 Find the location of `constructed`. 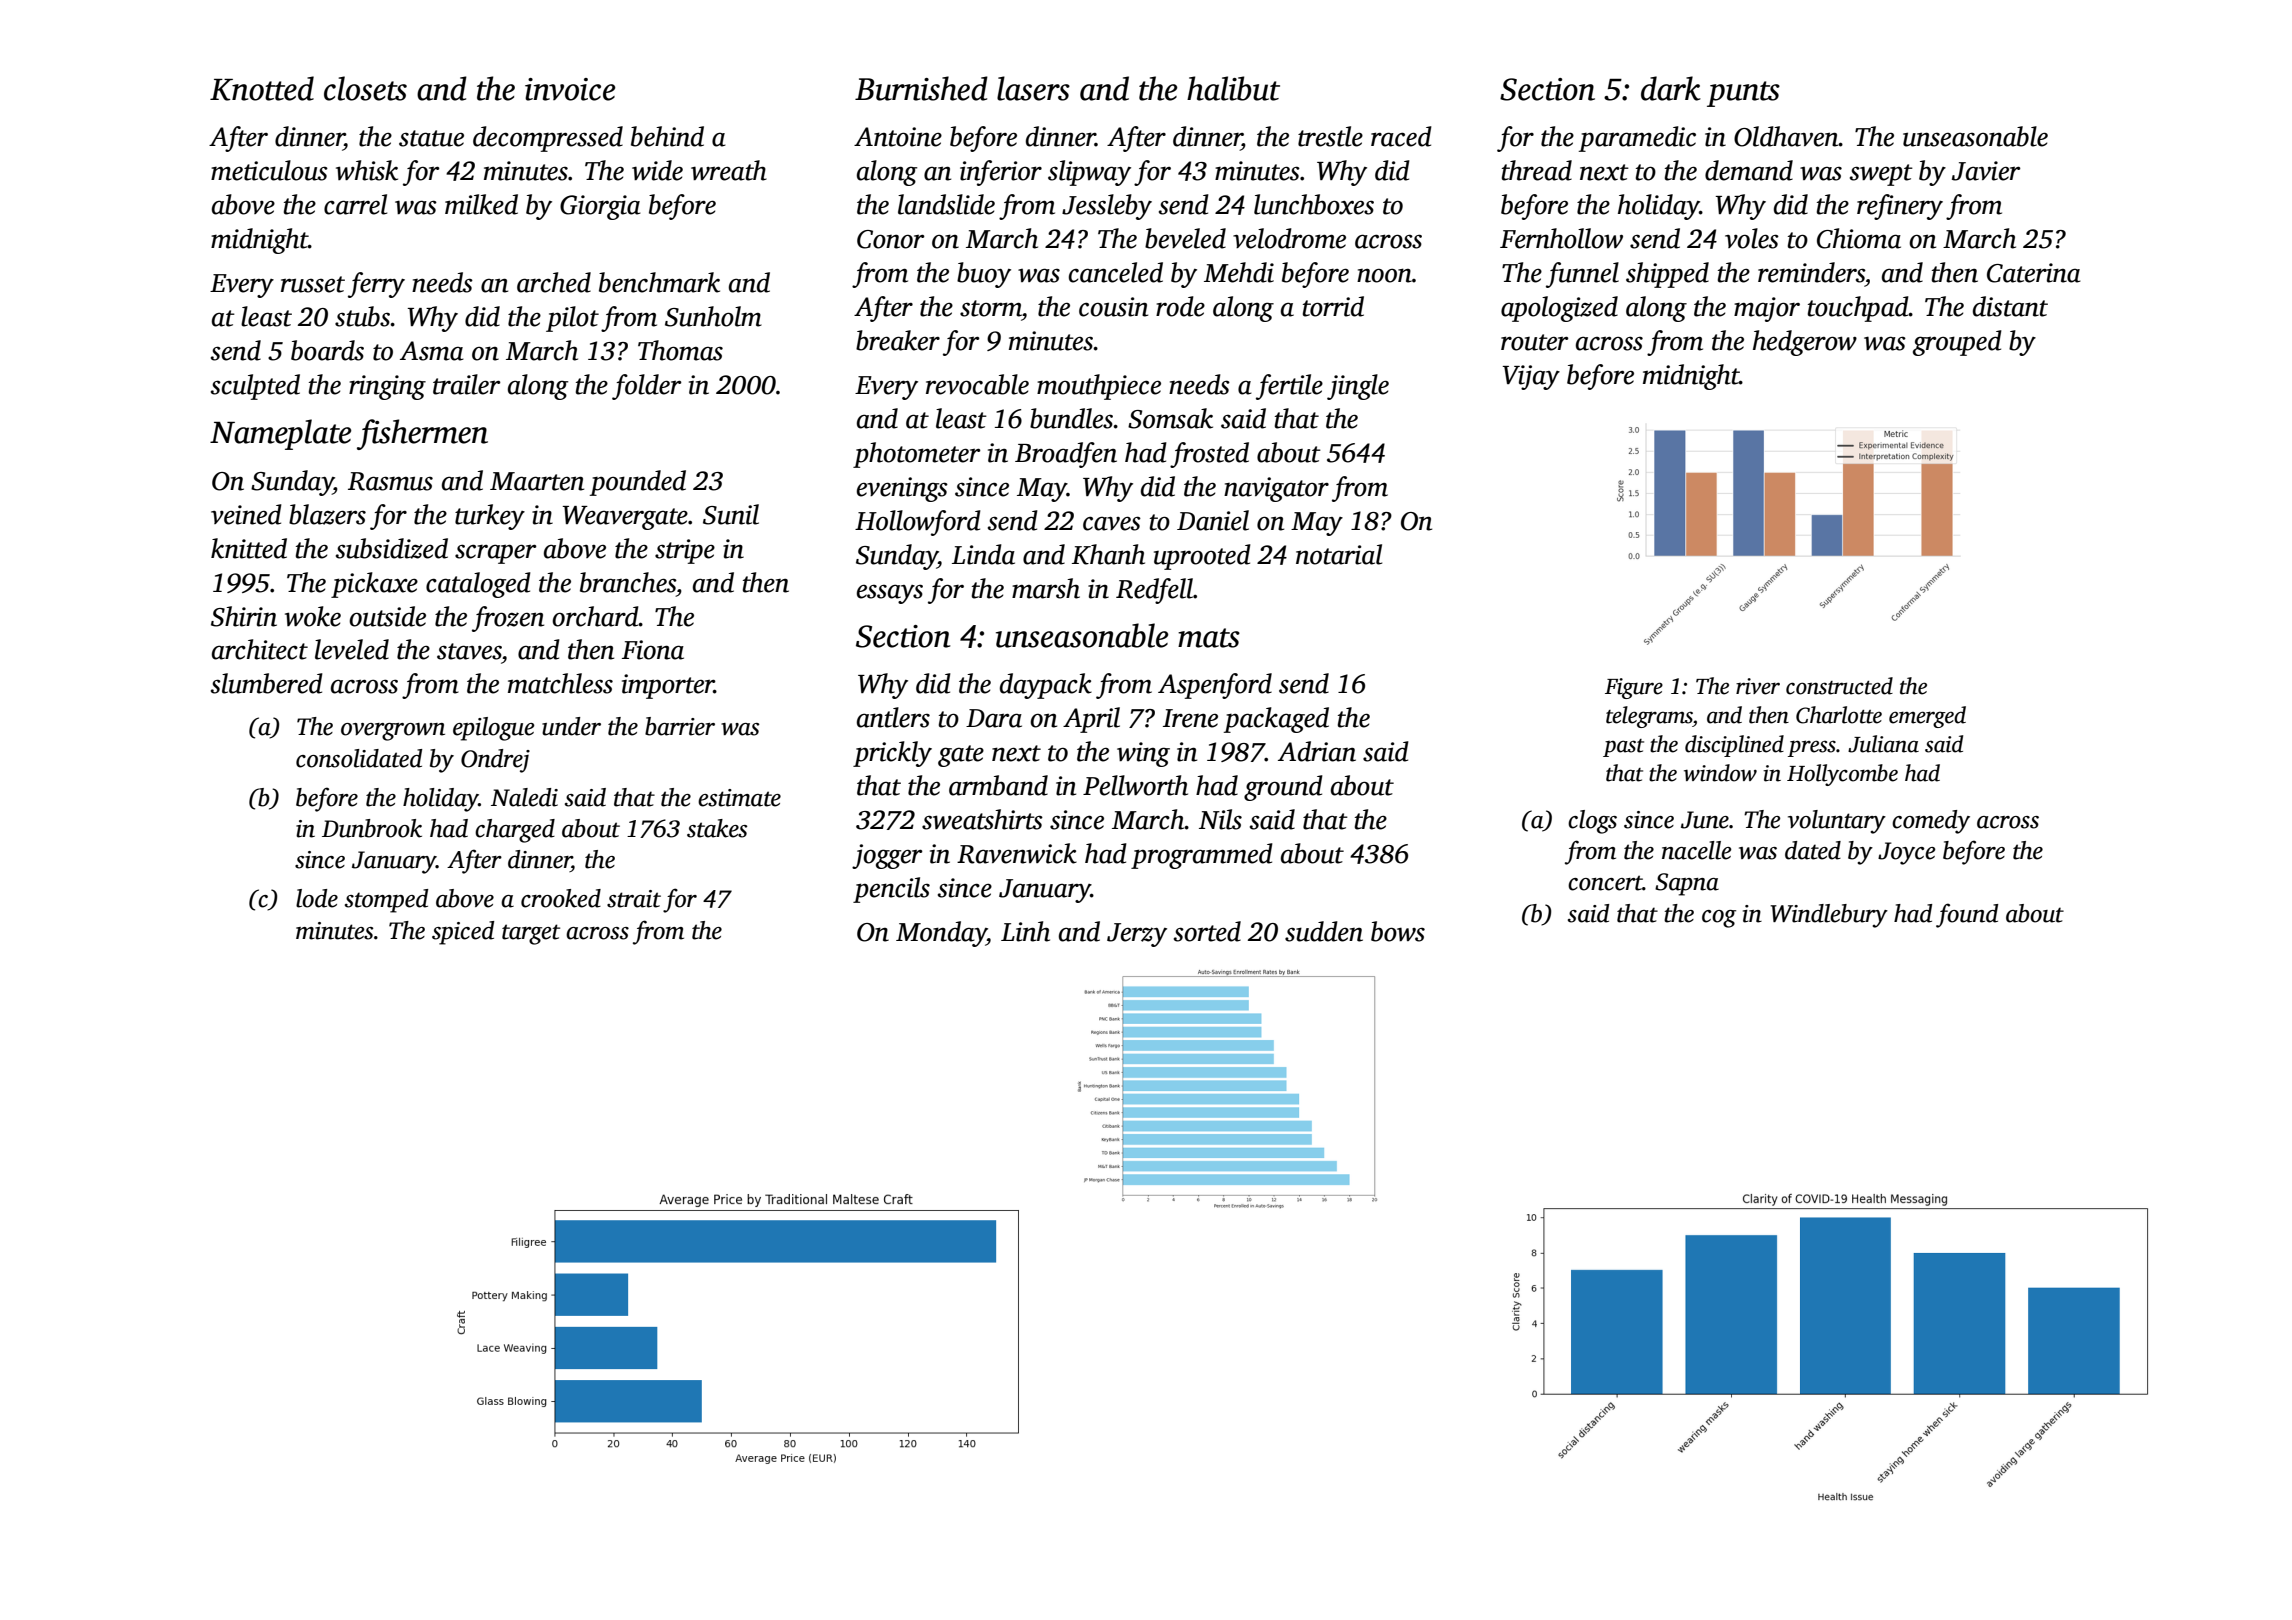

constructed is located at coordinates (1839, 686).
